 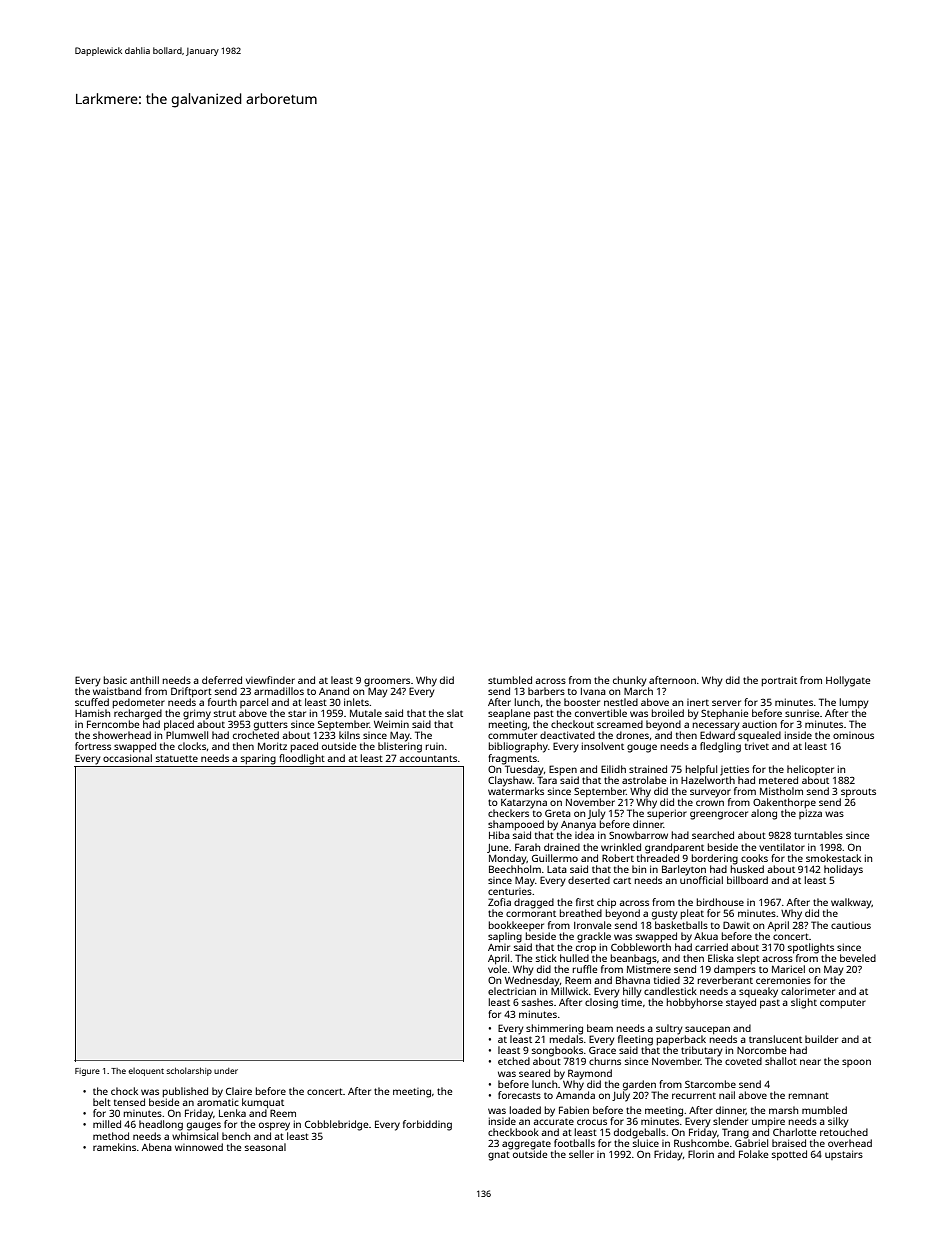 I want to click on inlets, so click(x=356, y=702).
